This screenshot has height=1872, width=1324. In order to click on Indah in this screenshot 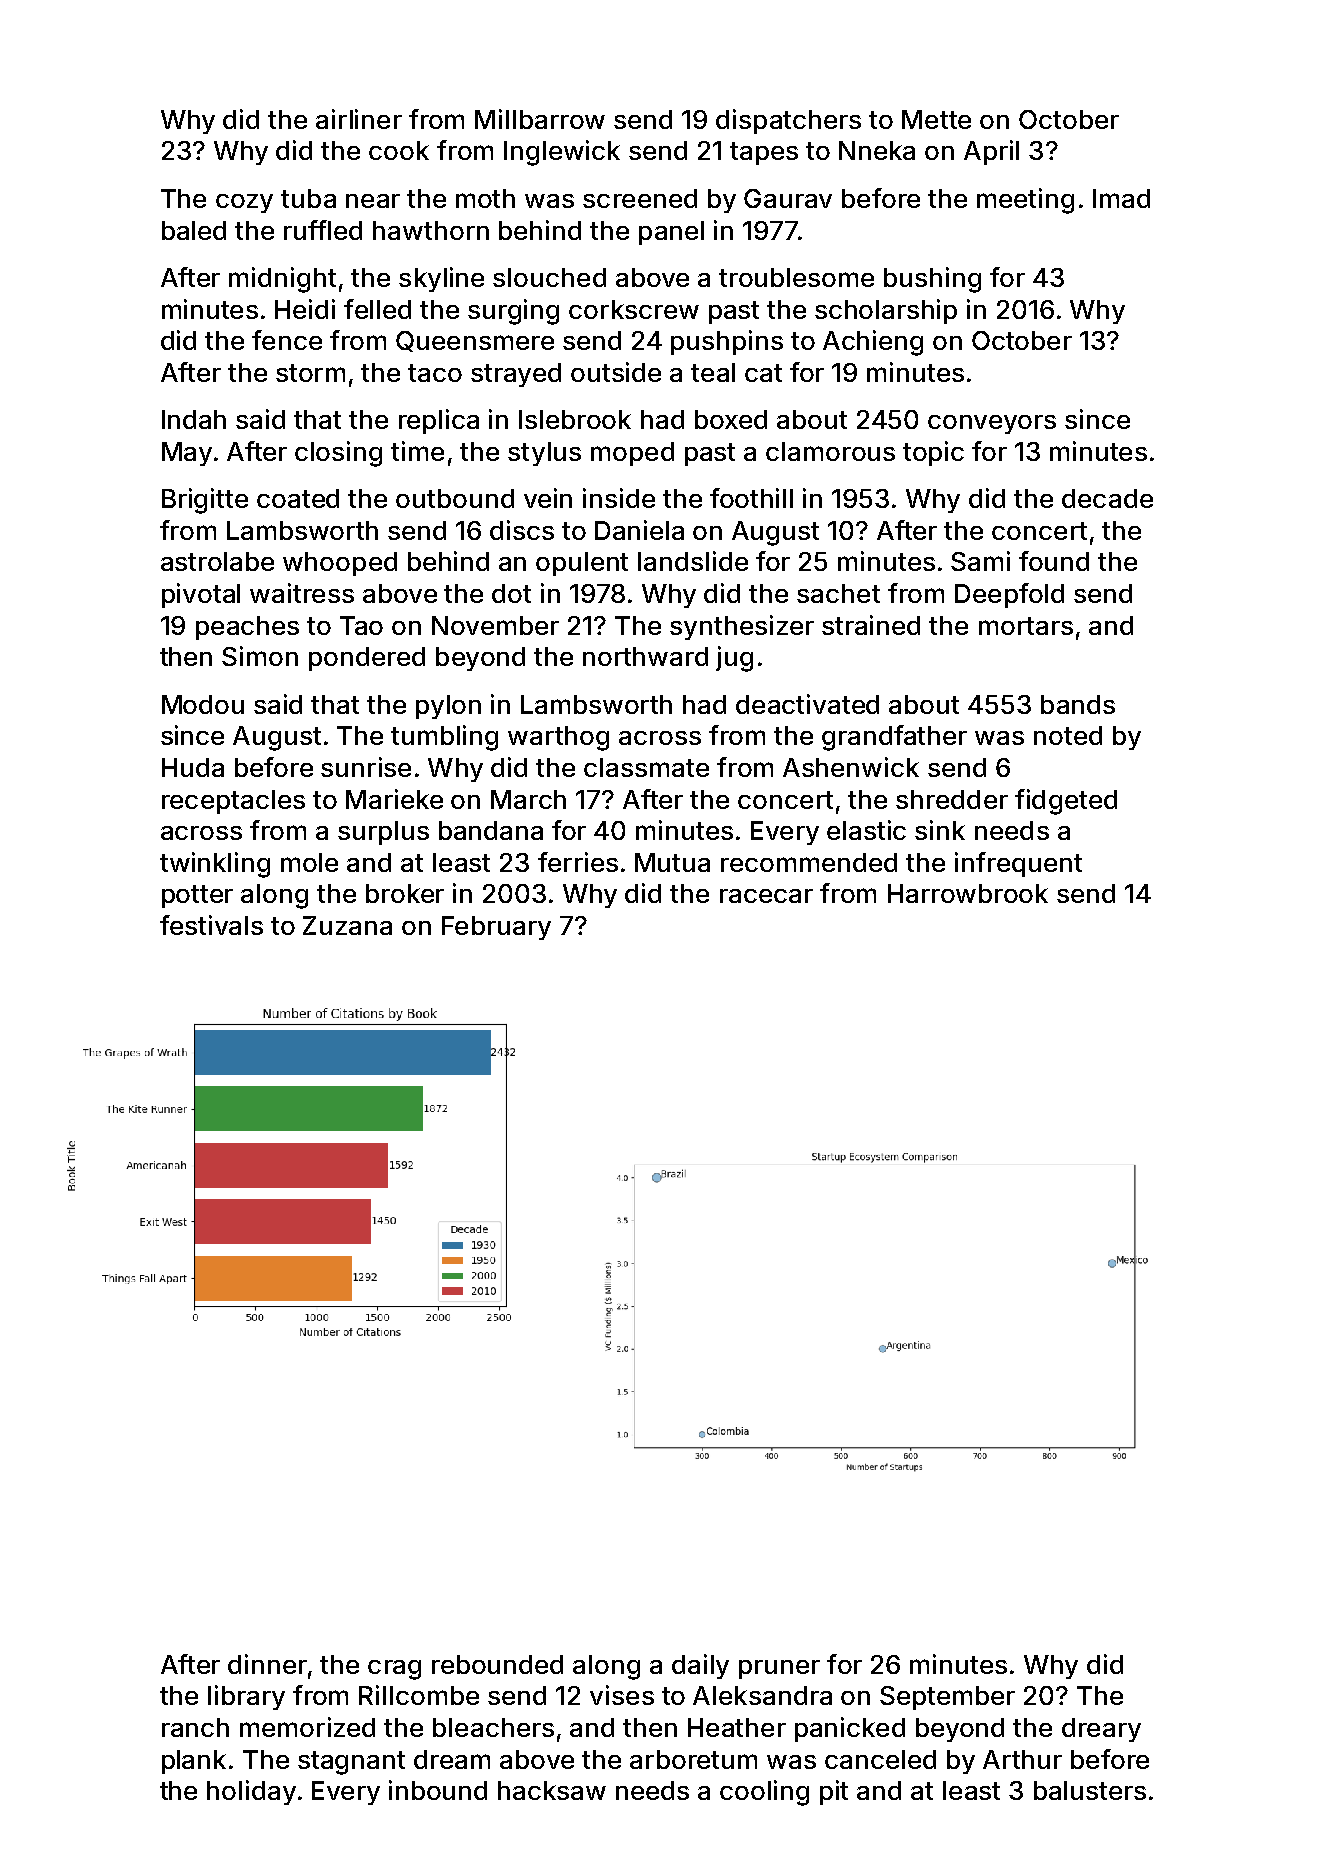, I will do `click(194, 419)`.
